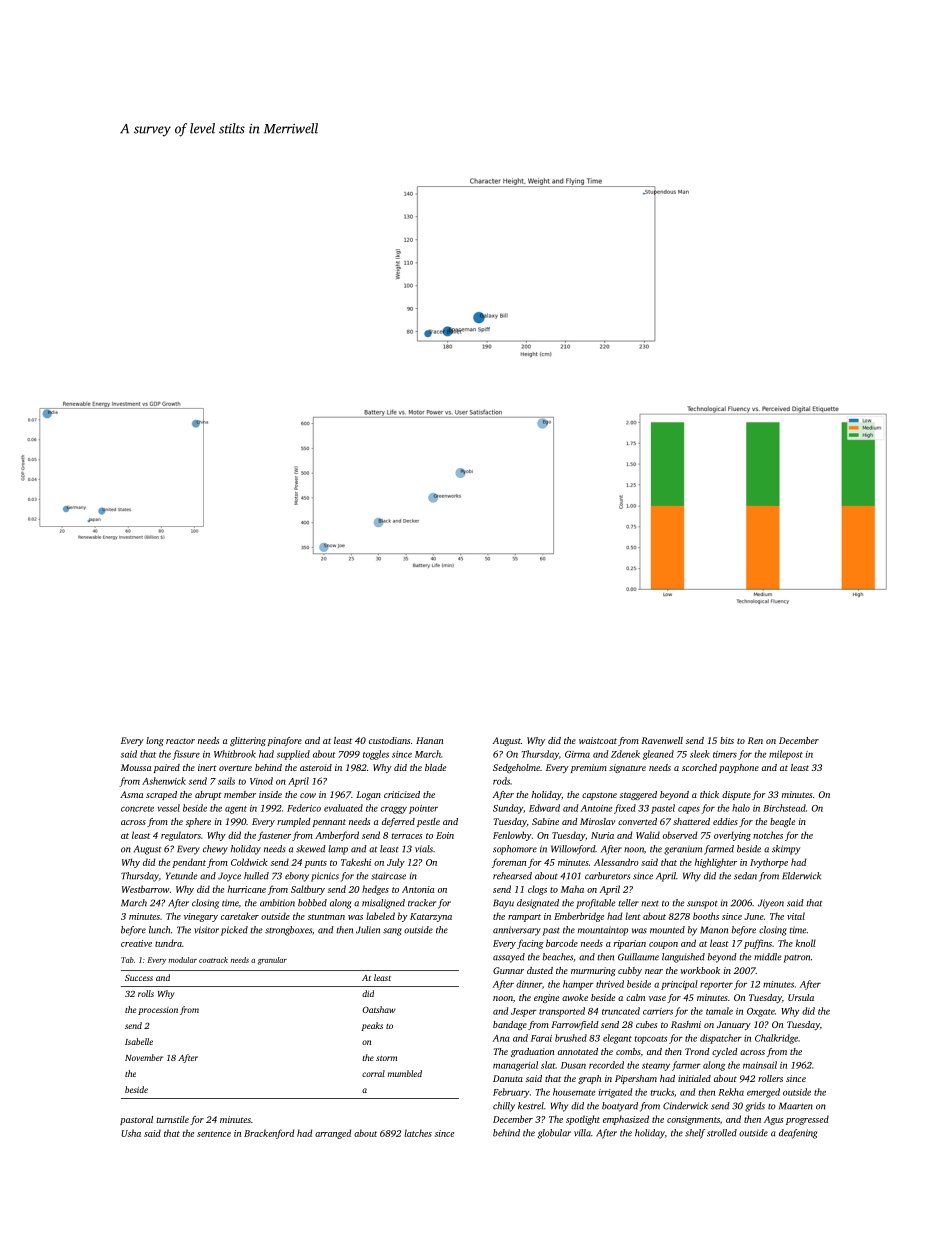  I want to click on turnstile, so click(173, 1119).
